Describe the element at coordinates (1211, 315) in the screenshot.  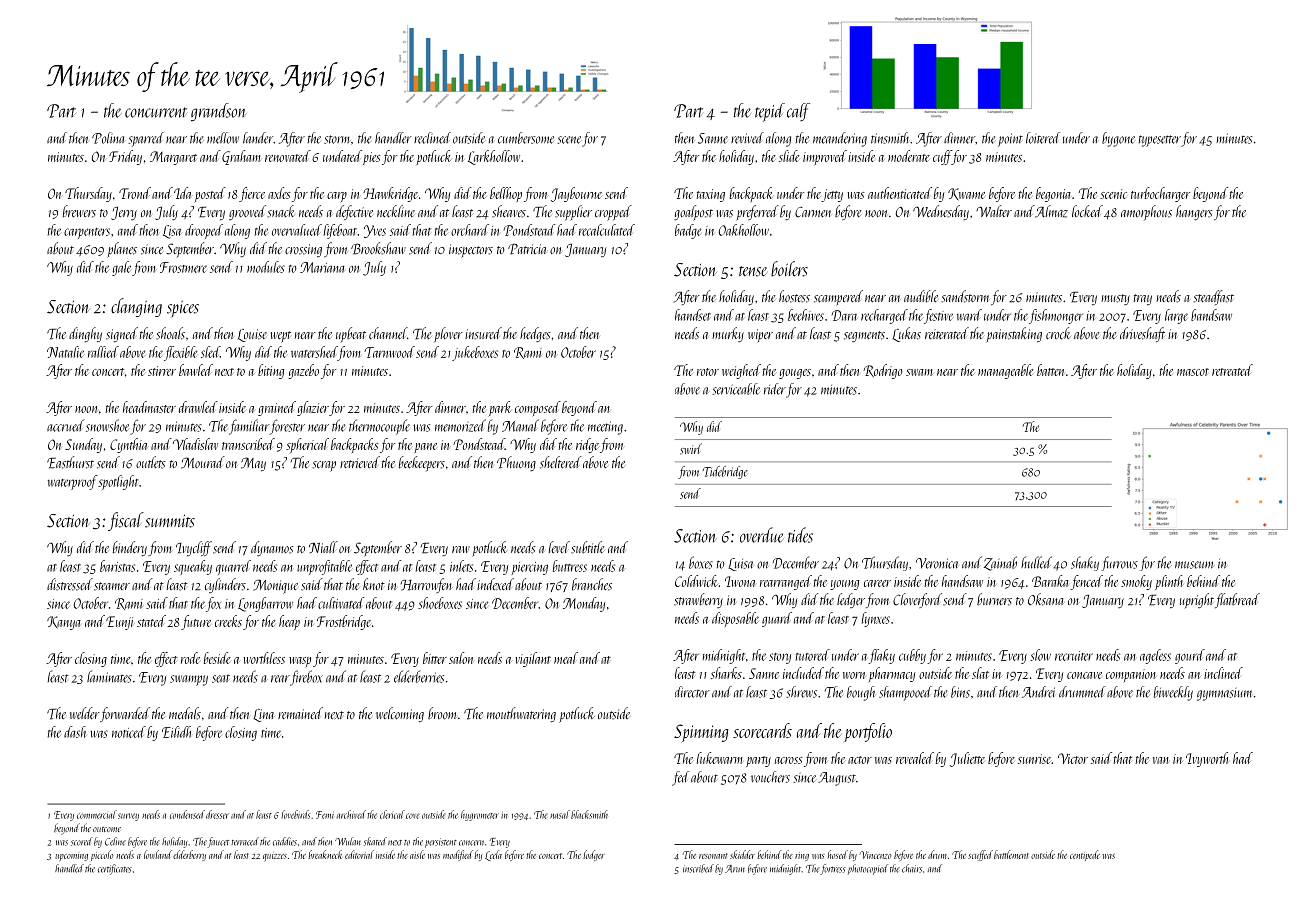
I see `bandsaw` at that location.
